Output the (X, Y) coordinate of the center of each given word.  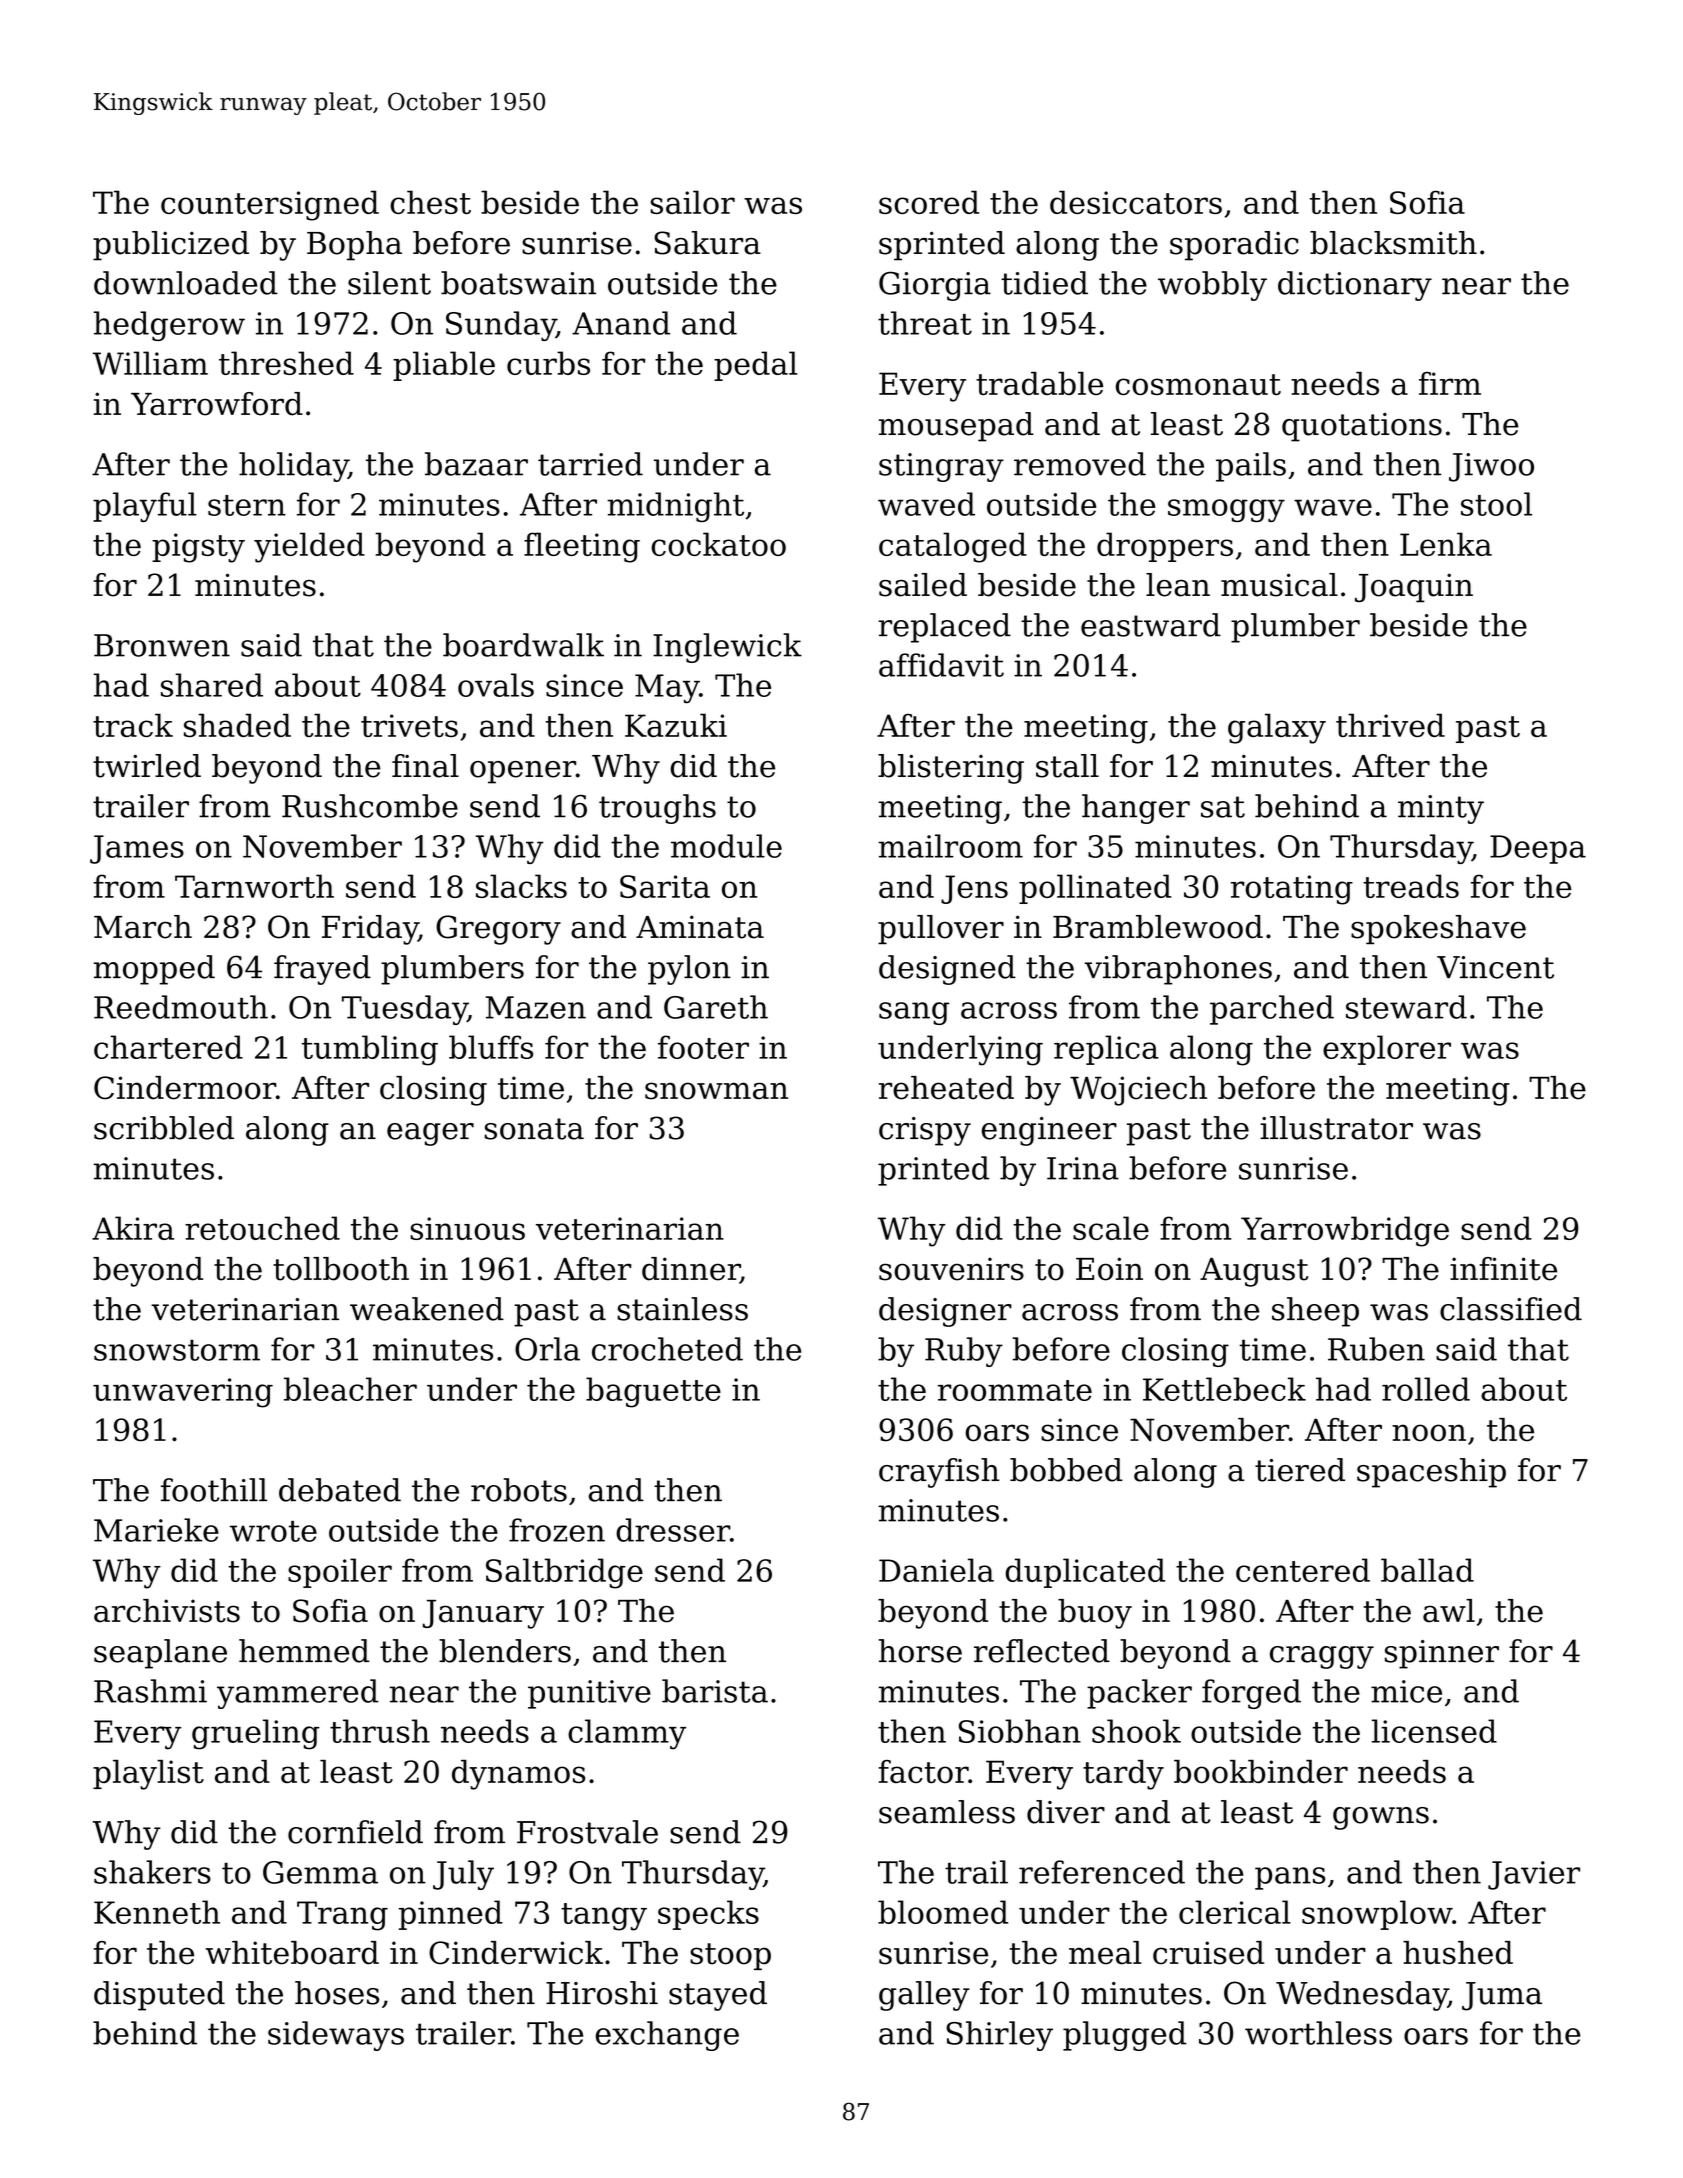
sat (1223, 807)
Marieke (156, 1530)
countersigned (270, 205)
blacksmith (1393, 243)
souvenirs (951, 1269)
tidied (1044, 283)
